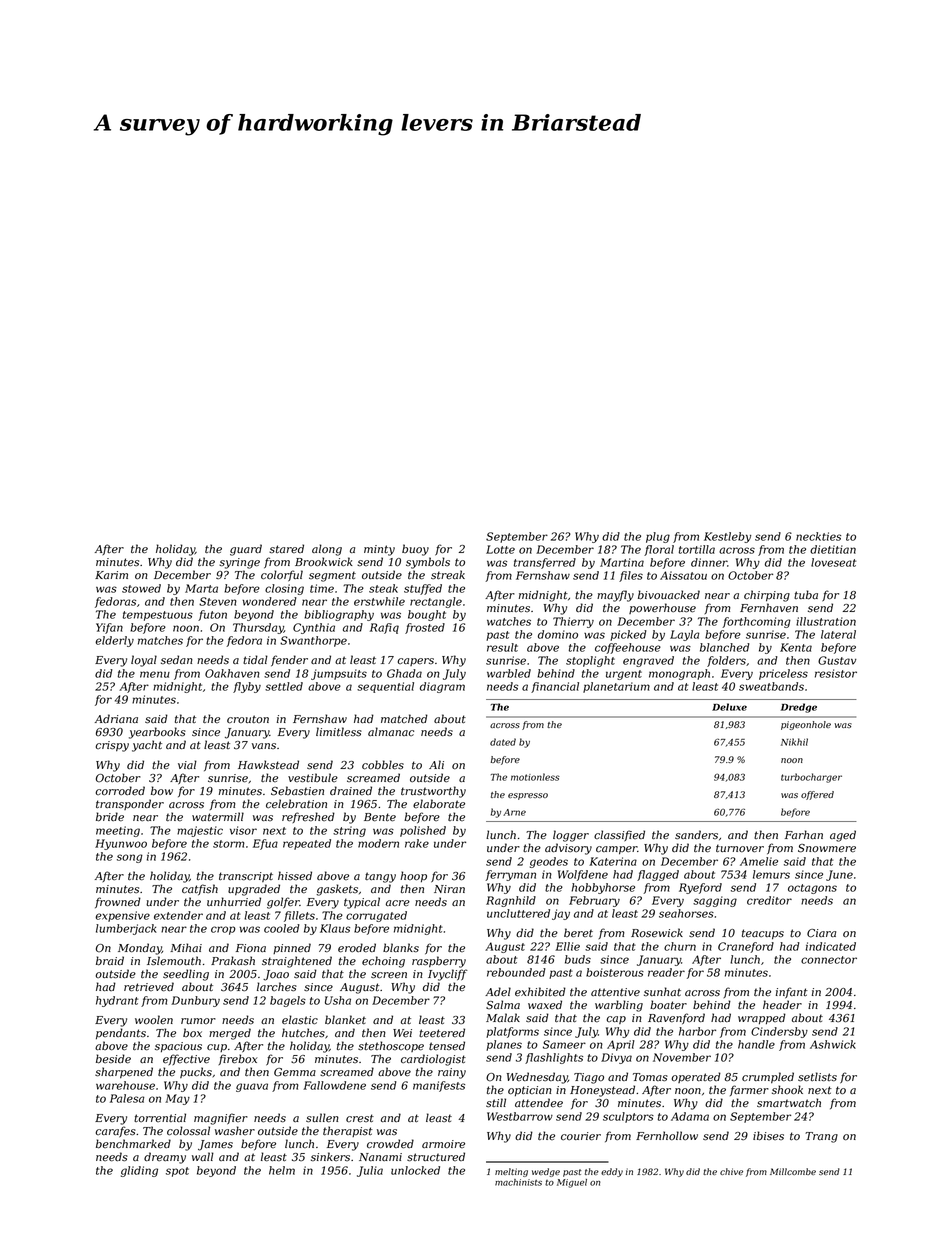 This image has height=1233, width=952. What do you see at coordinates (345, 1019) in the image?
I see `blanket` at bounding box center [345, 1019].
